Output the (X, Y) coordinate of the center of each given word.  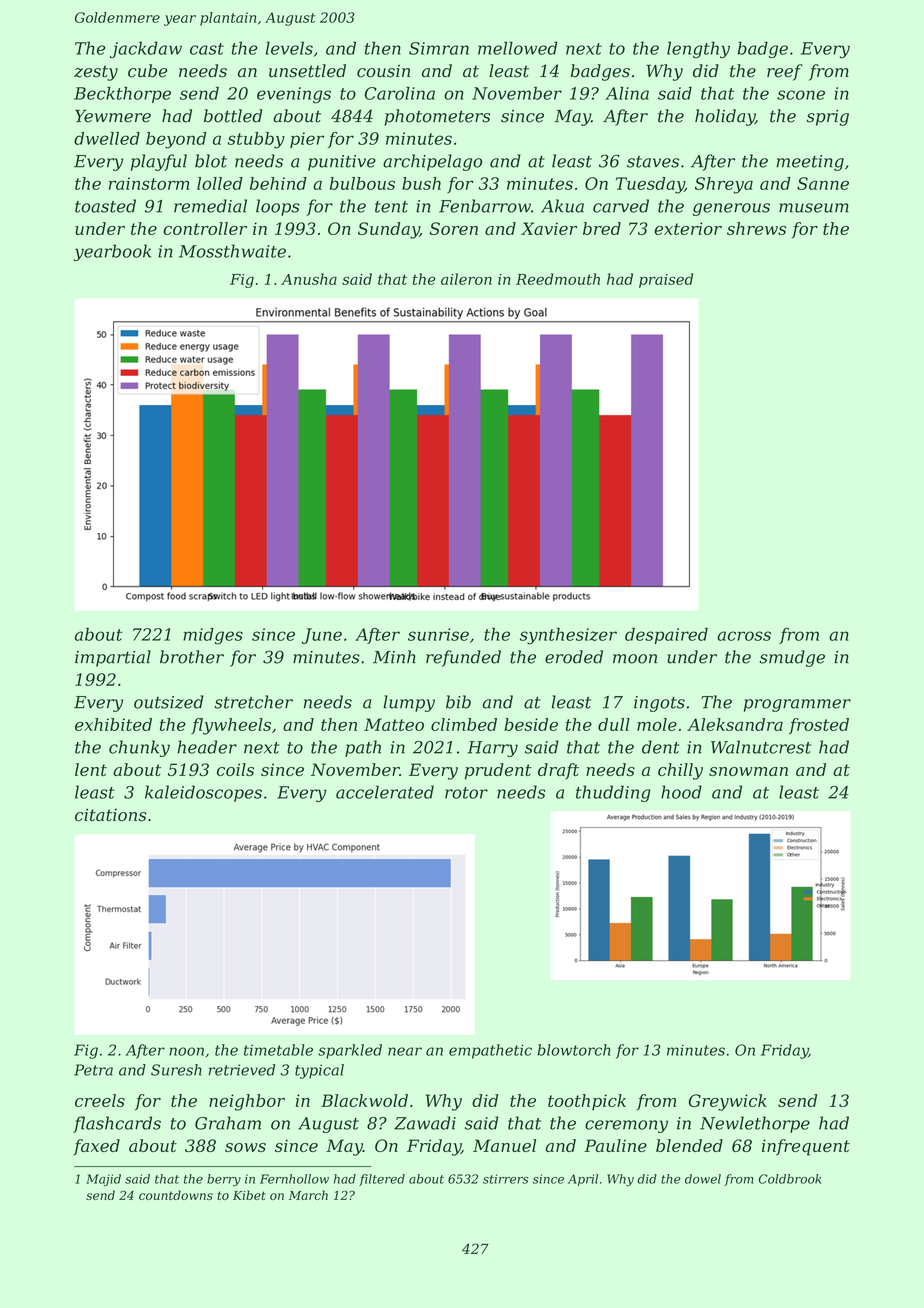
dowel (703, 1179)
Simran (439, 48)
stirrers (505, 1179)
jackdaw (146, 49)
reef (785, 72)
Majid (103, 1180)
